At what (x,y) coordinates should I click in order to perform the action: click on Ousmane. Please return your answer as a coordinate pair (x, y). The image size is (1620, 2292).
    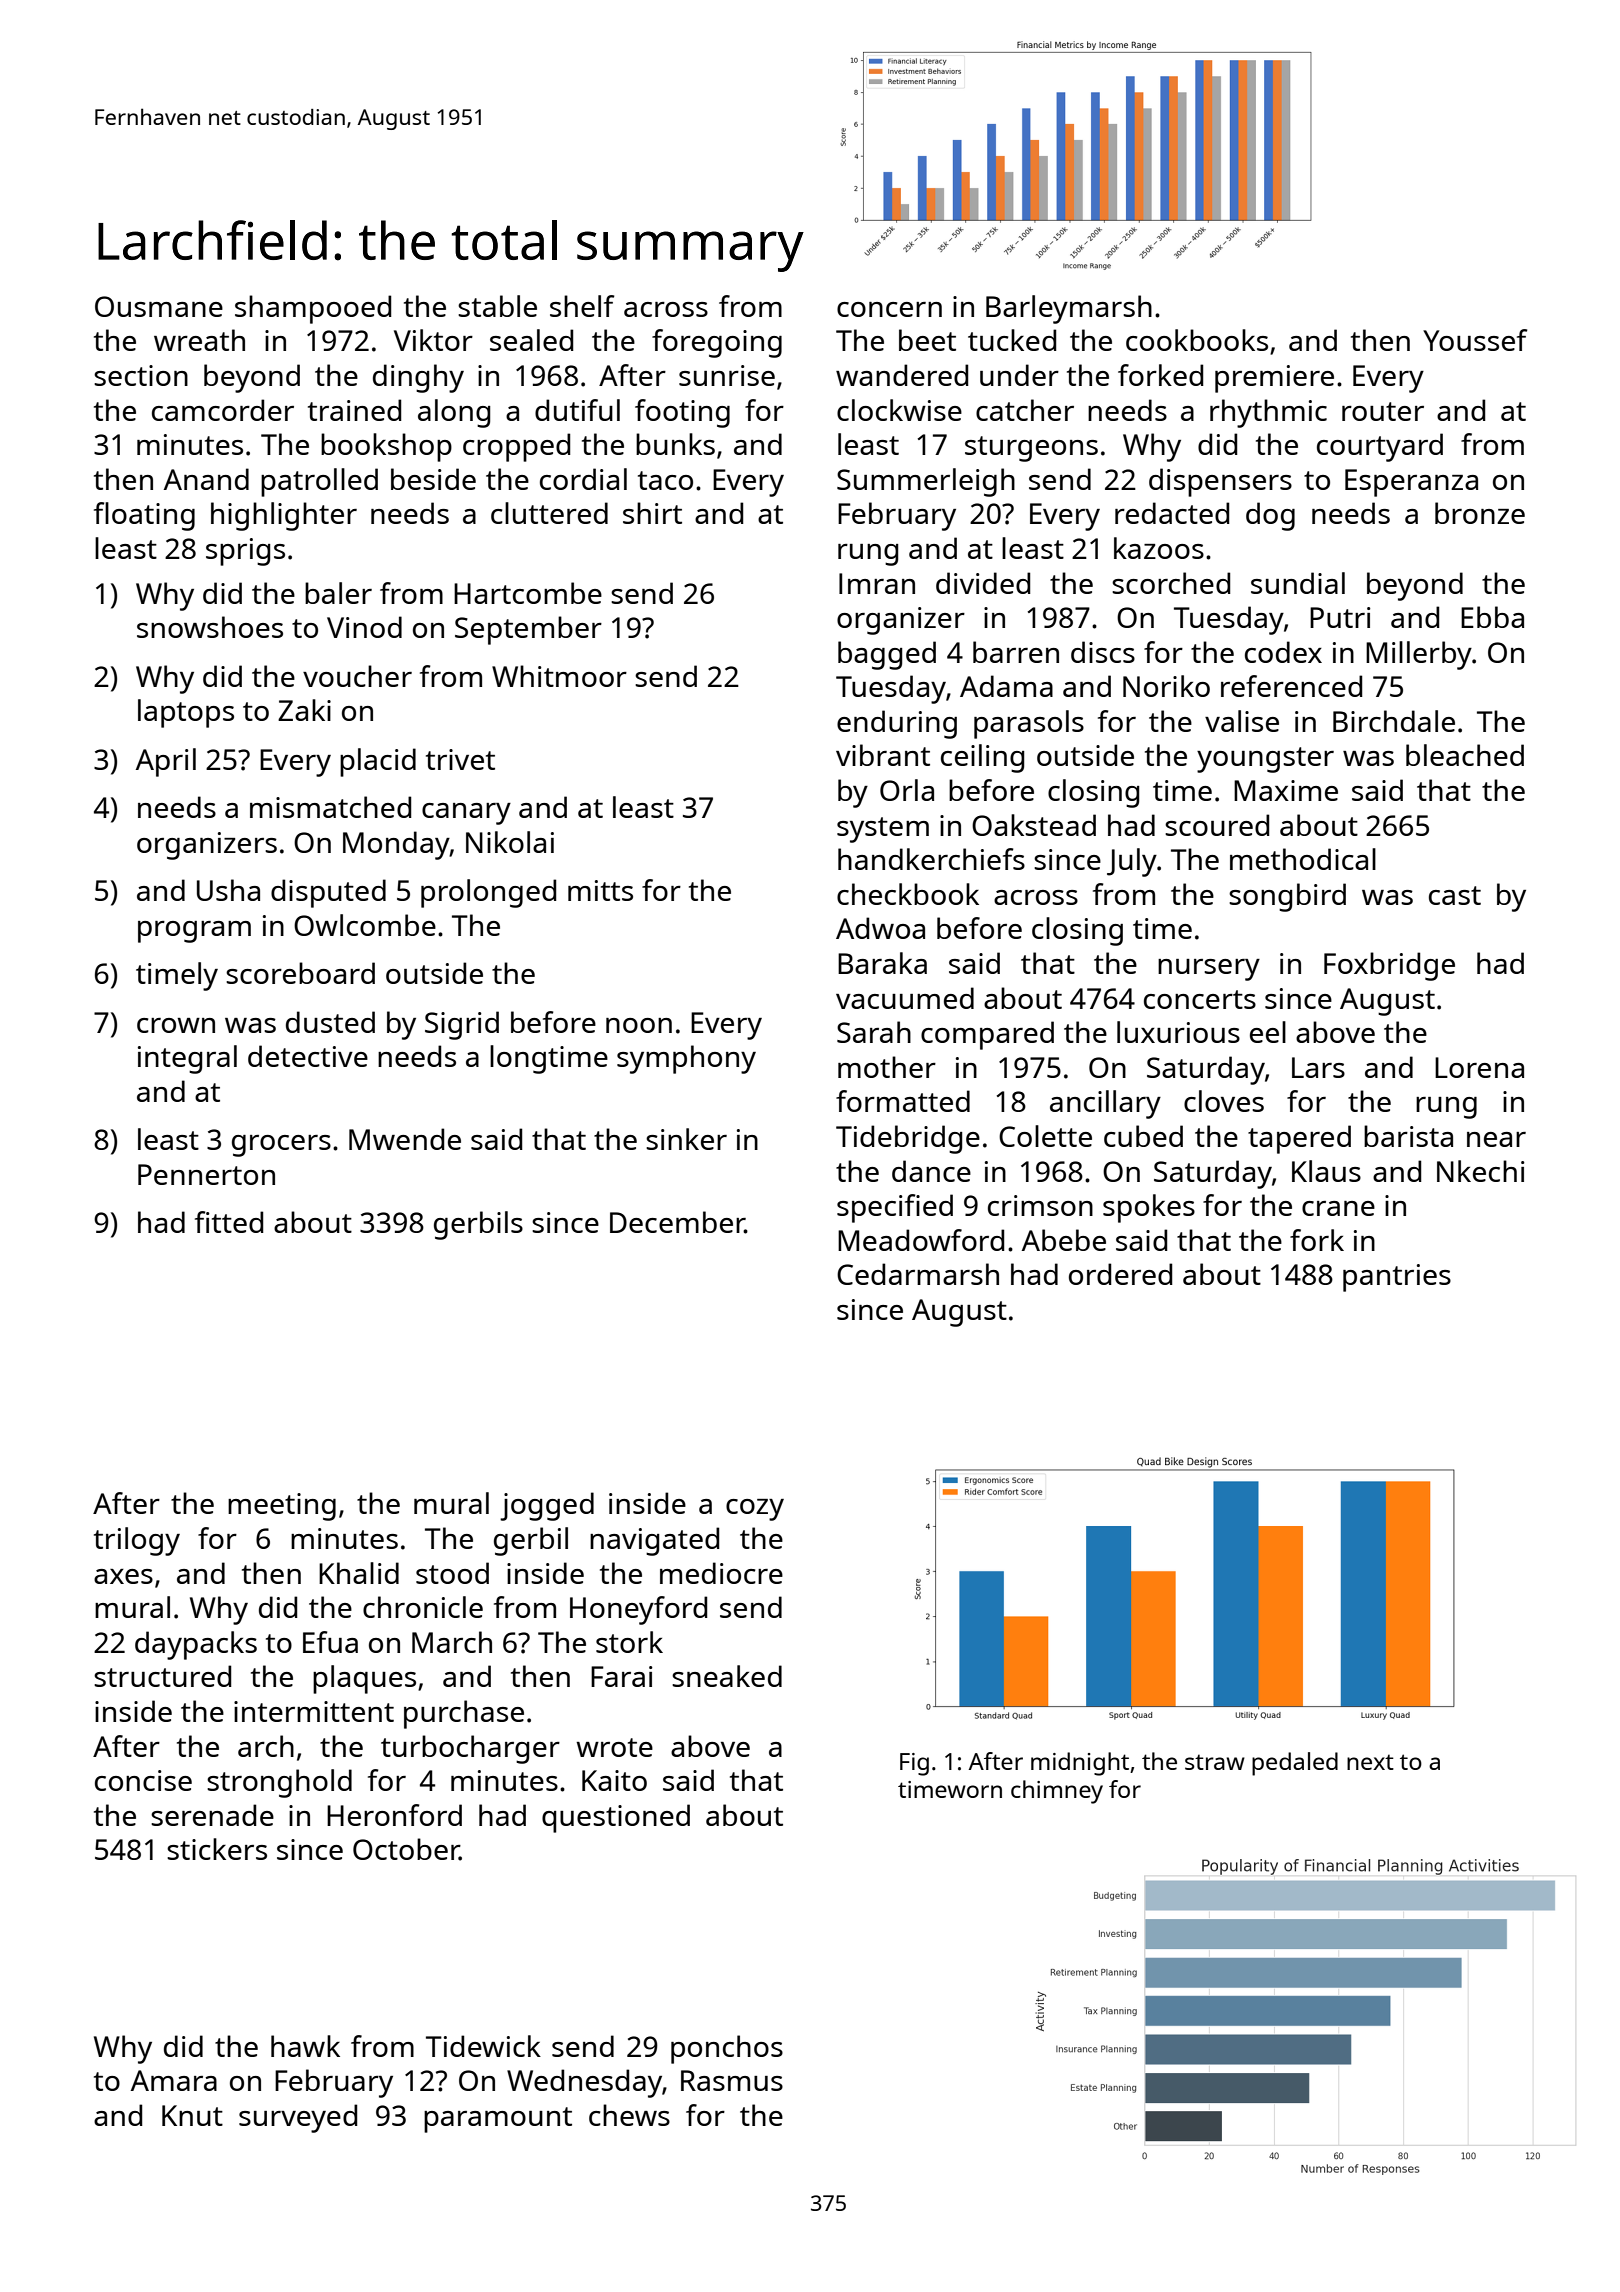
    Looking at the image, I should click on (159, 306).
